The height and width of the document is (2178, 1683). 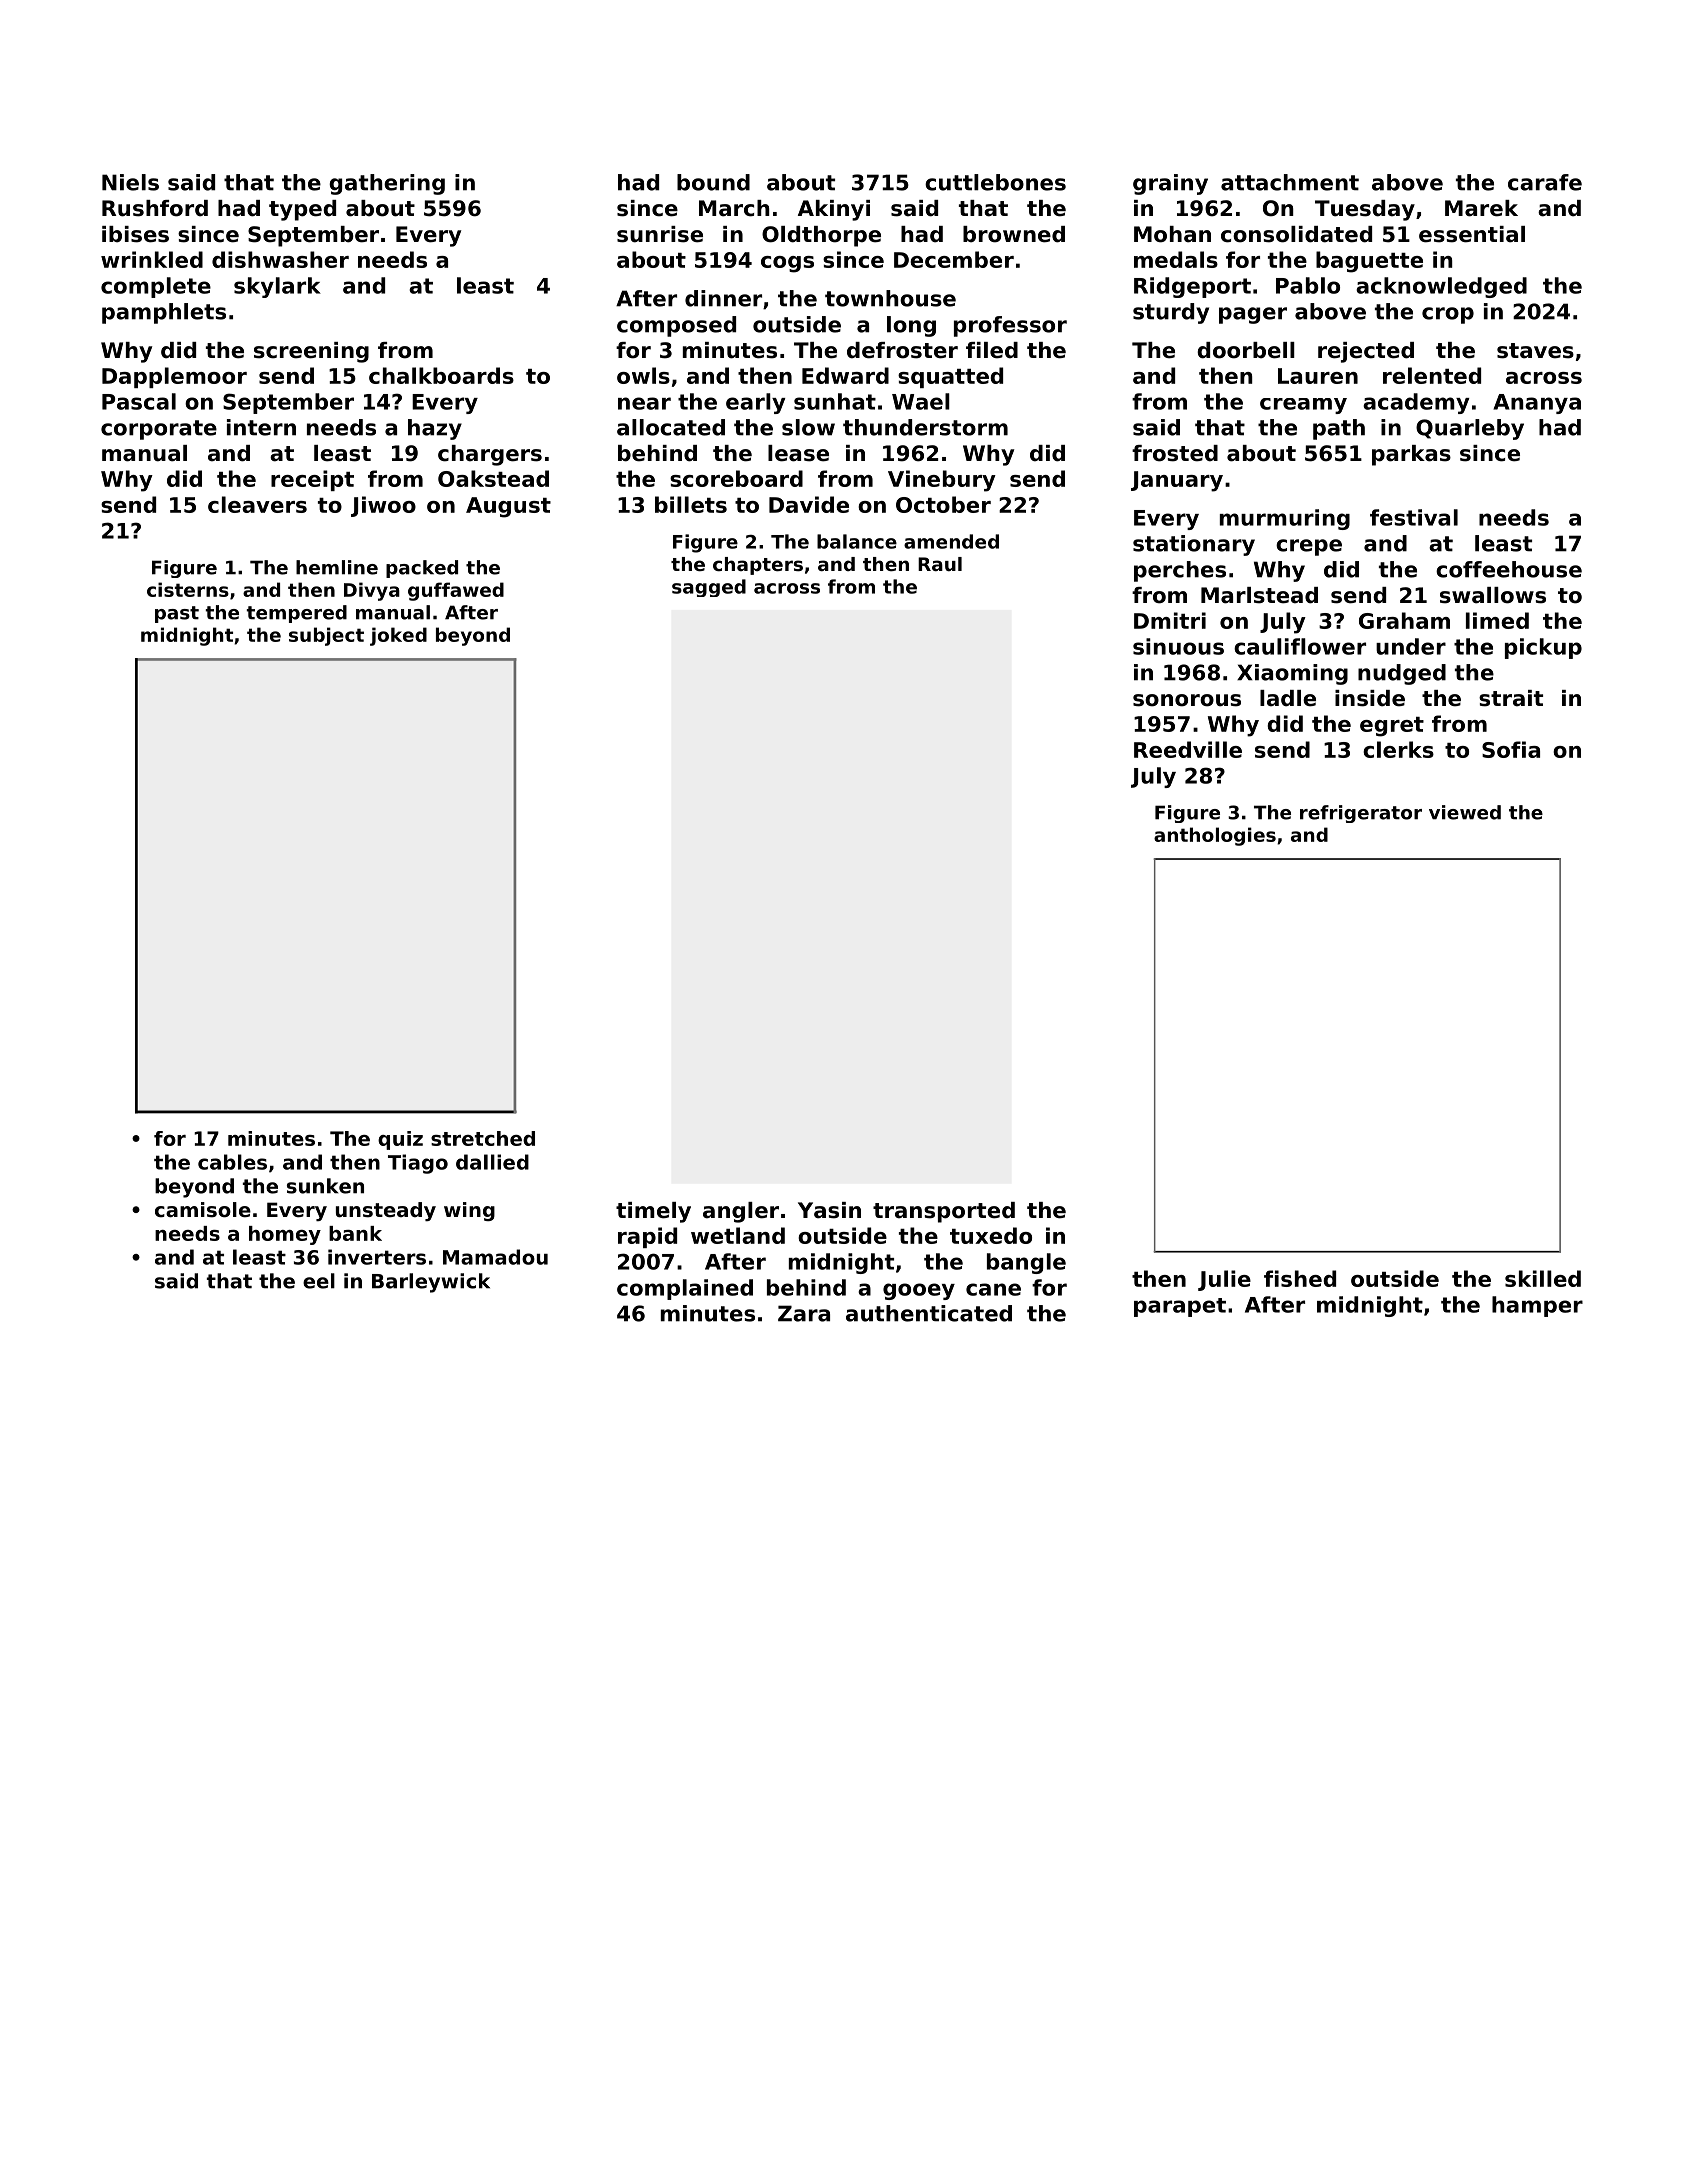 What do you see at coordinates (755, 403) in the document?
I see `early` at bounding box center [755, 403].
